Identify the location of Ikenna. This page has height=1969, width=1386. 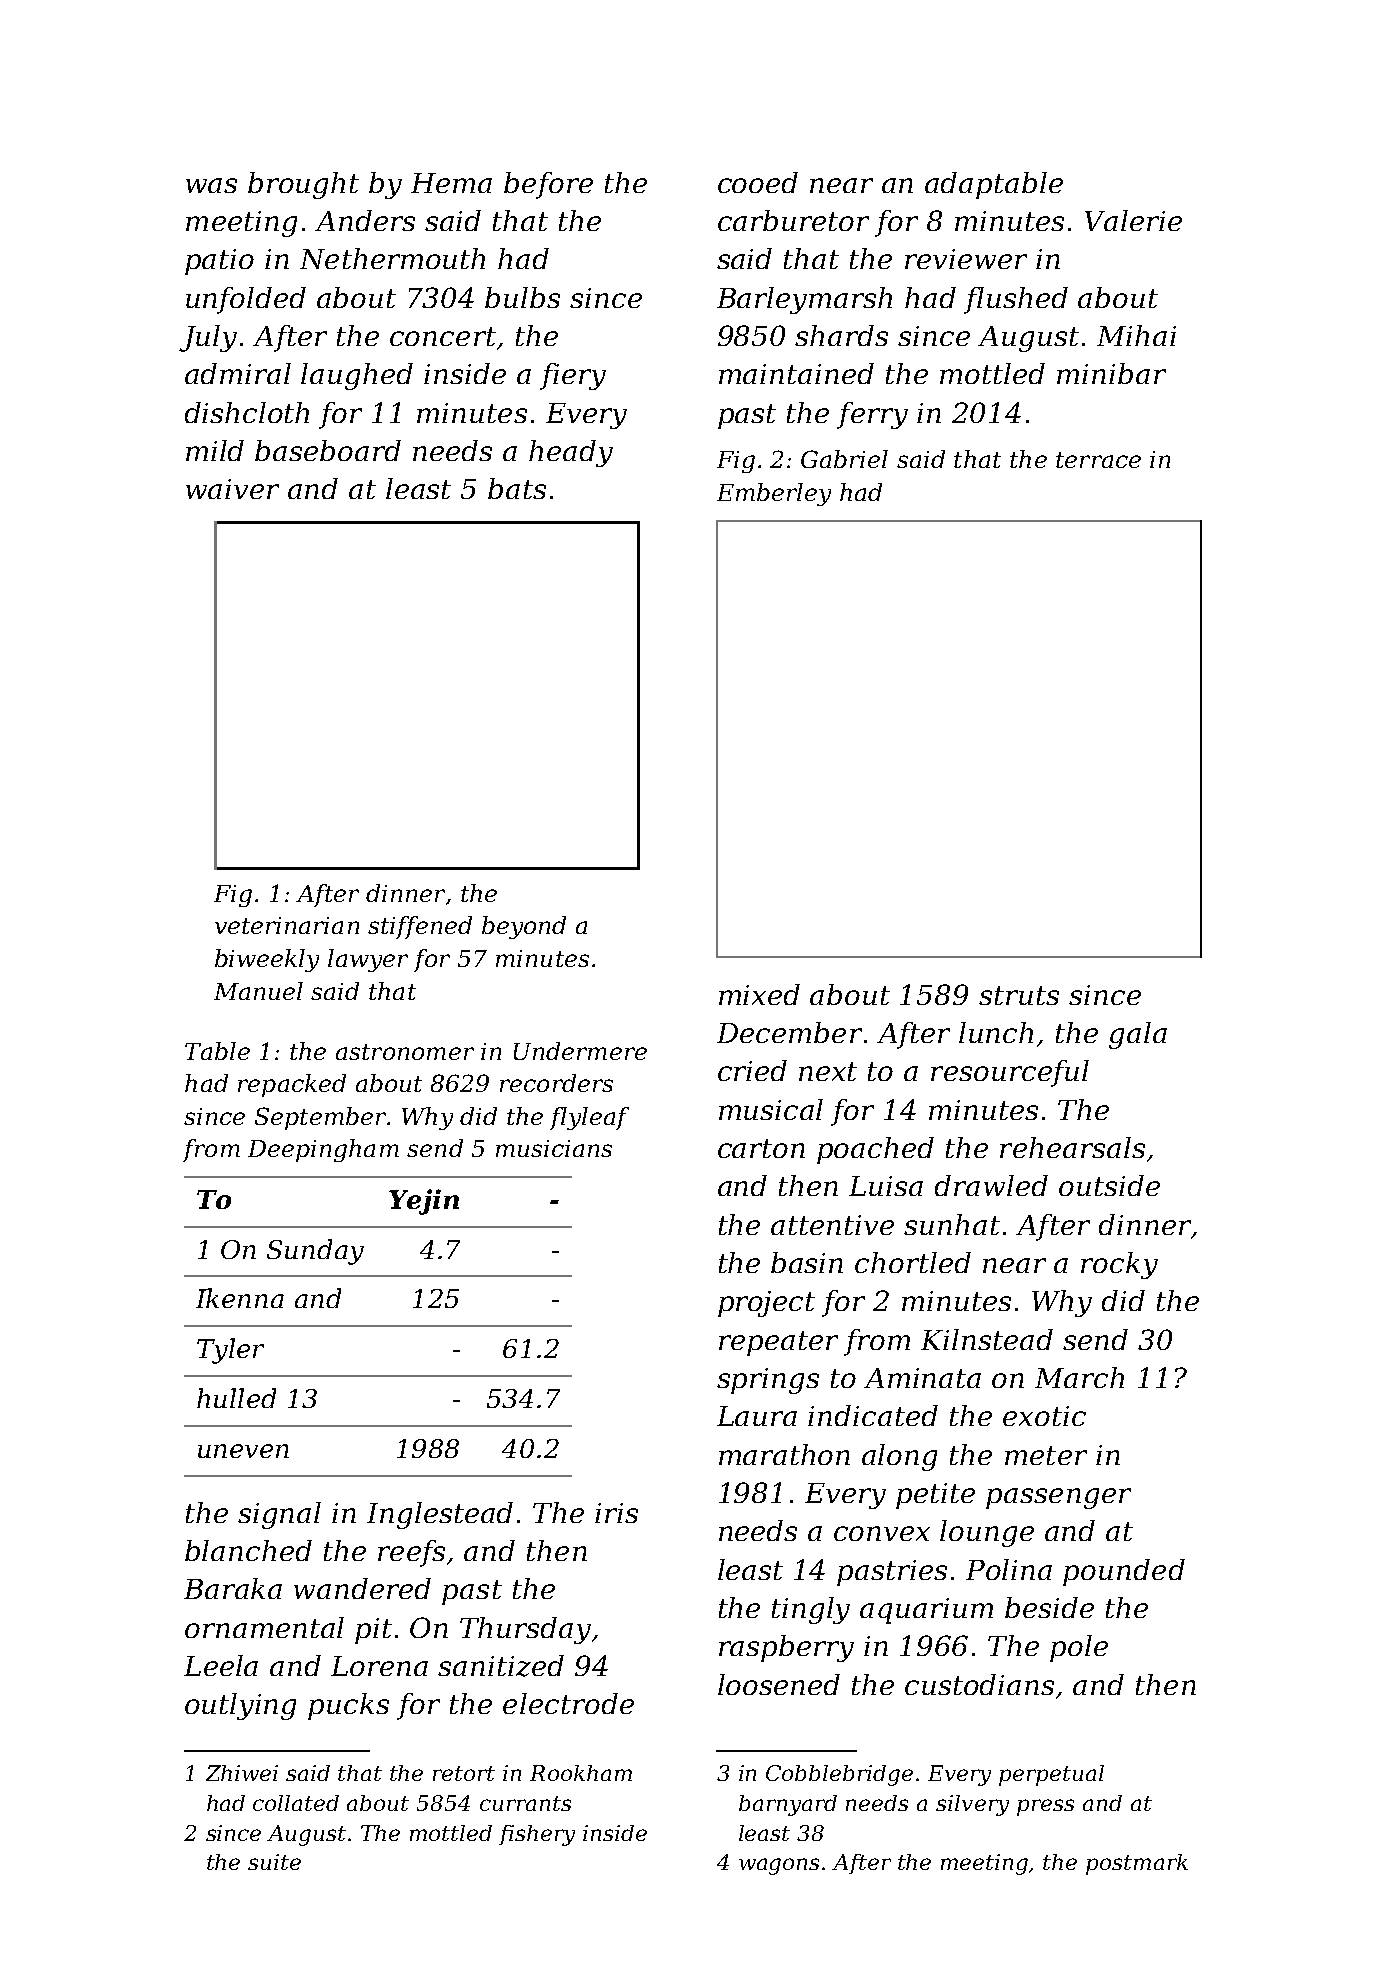
(240, 1298).
